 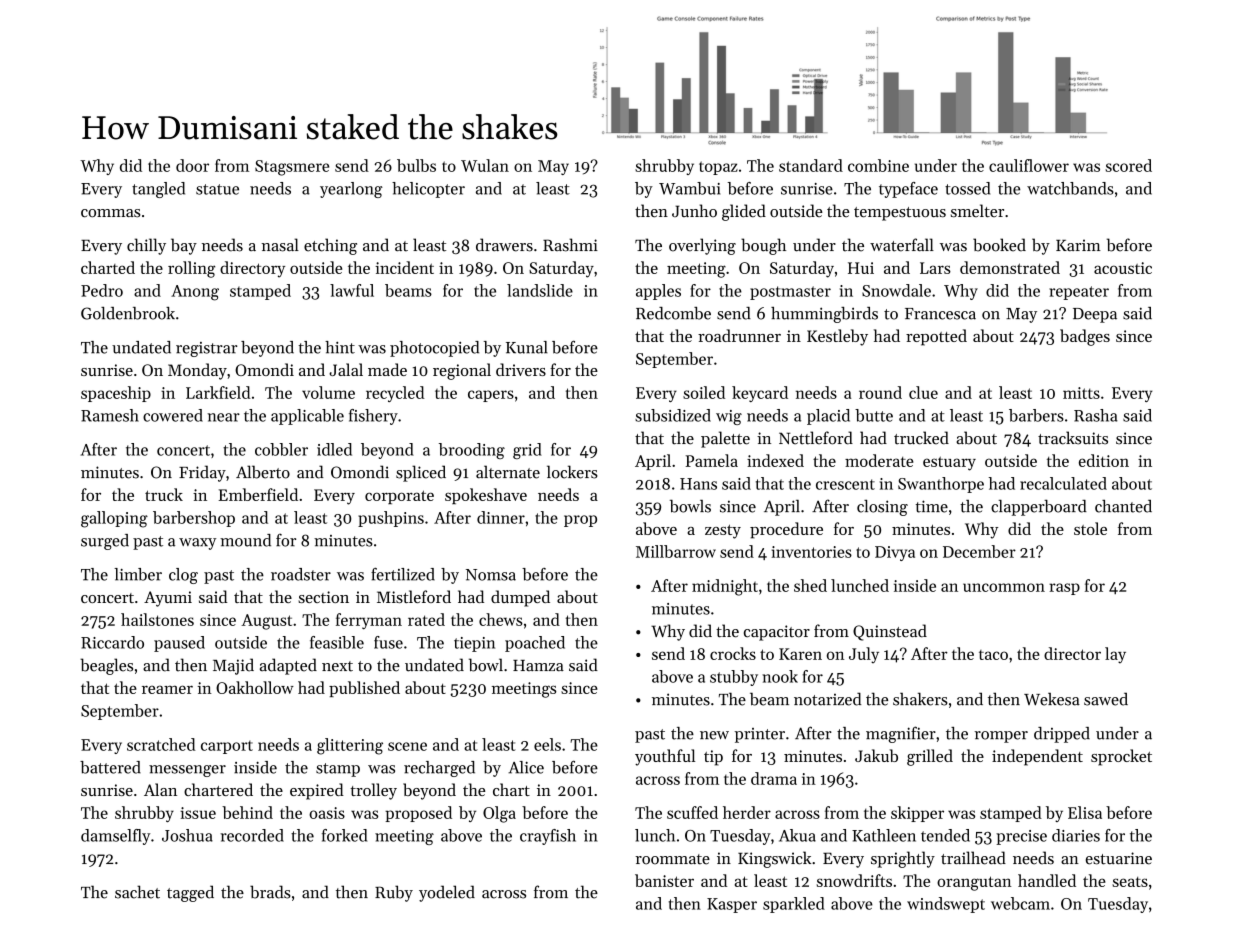 I want to click on pushpins, so click(x=391, y=519).
